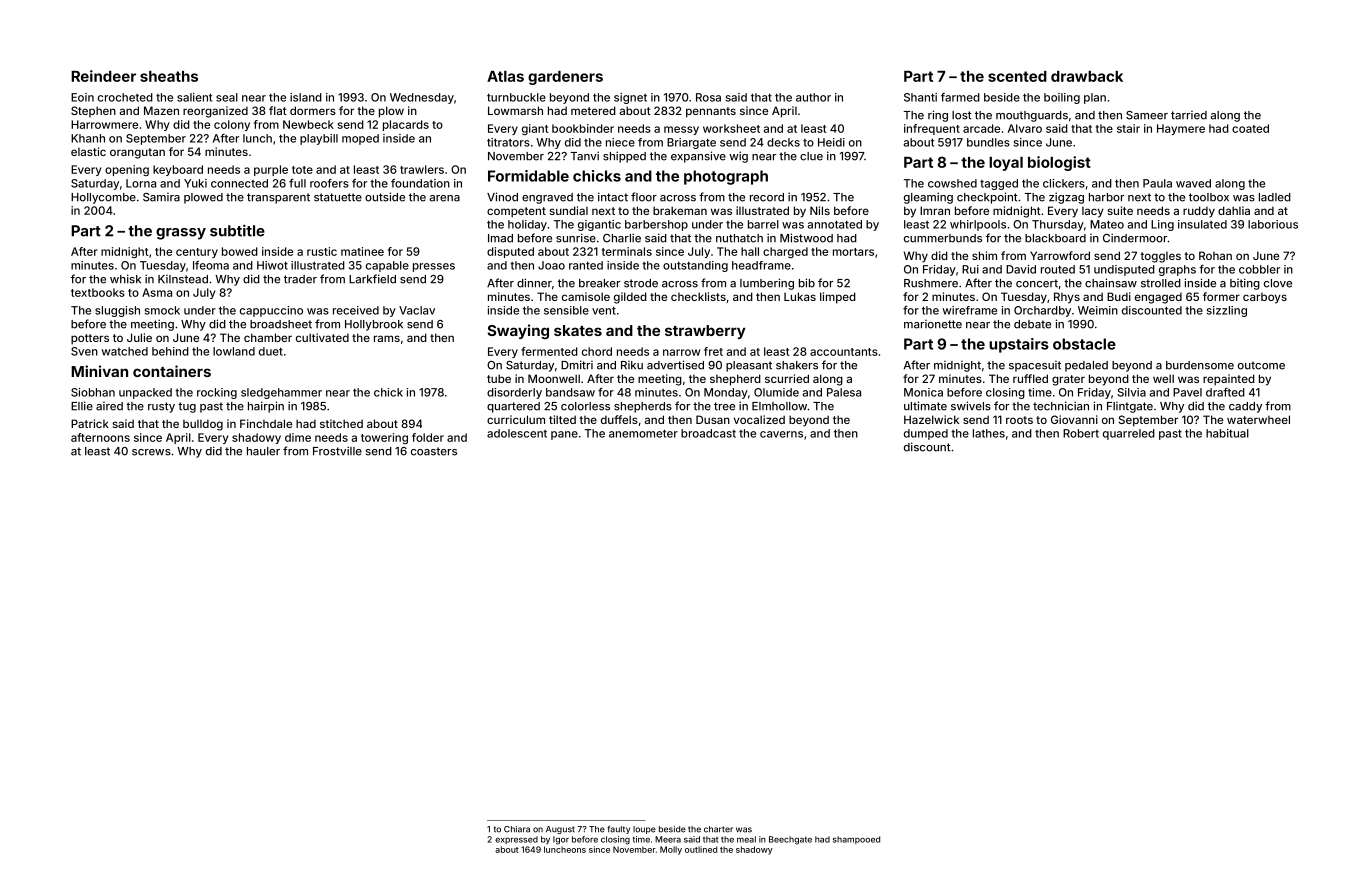 Image resolution: width=1372 pixels, height=887 pixels. Describe the element at coordinates (151, 452) in the screenshot. I see `screws` at that location.
